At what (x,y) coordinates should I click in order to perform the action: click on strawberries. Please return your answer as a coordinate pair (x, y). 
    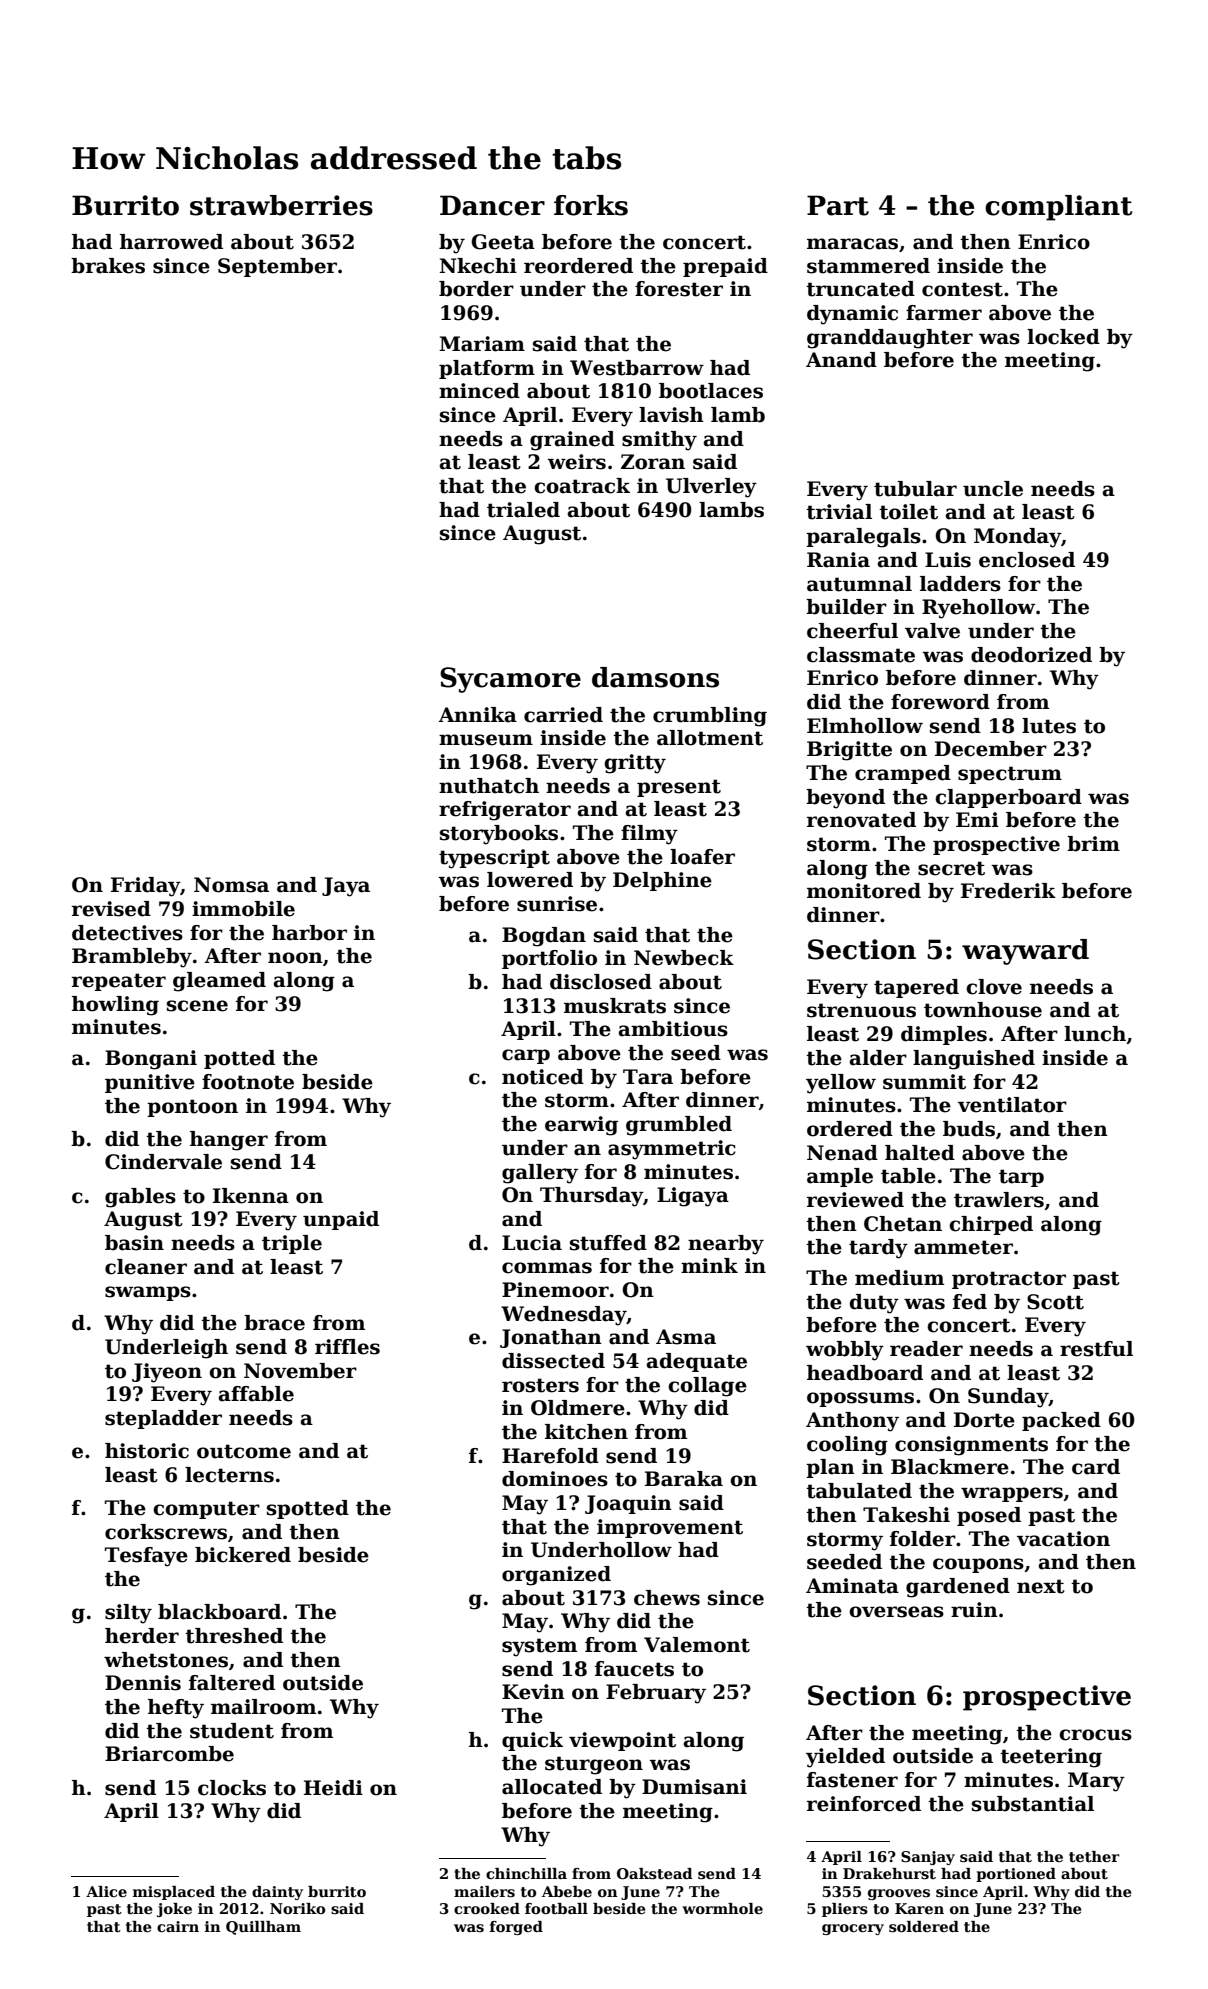
    Looking at the image, I should click on (281, 205).
